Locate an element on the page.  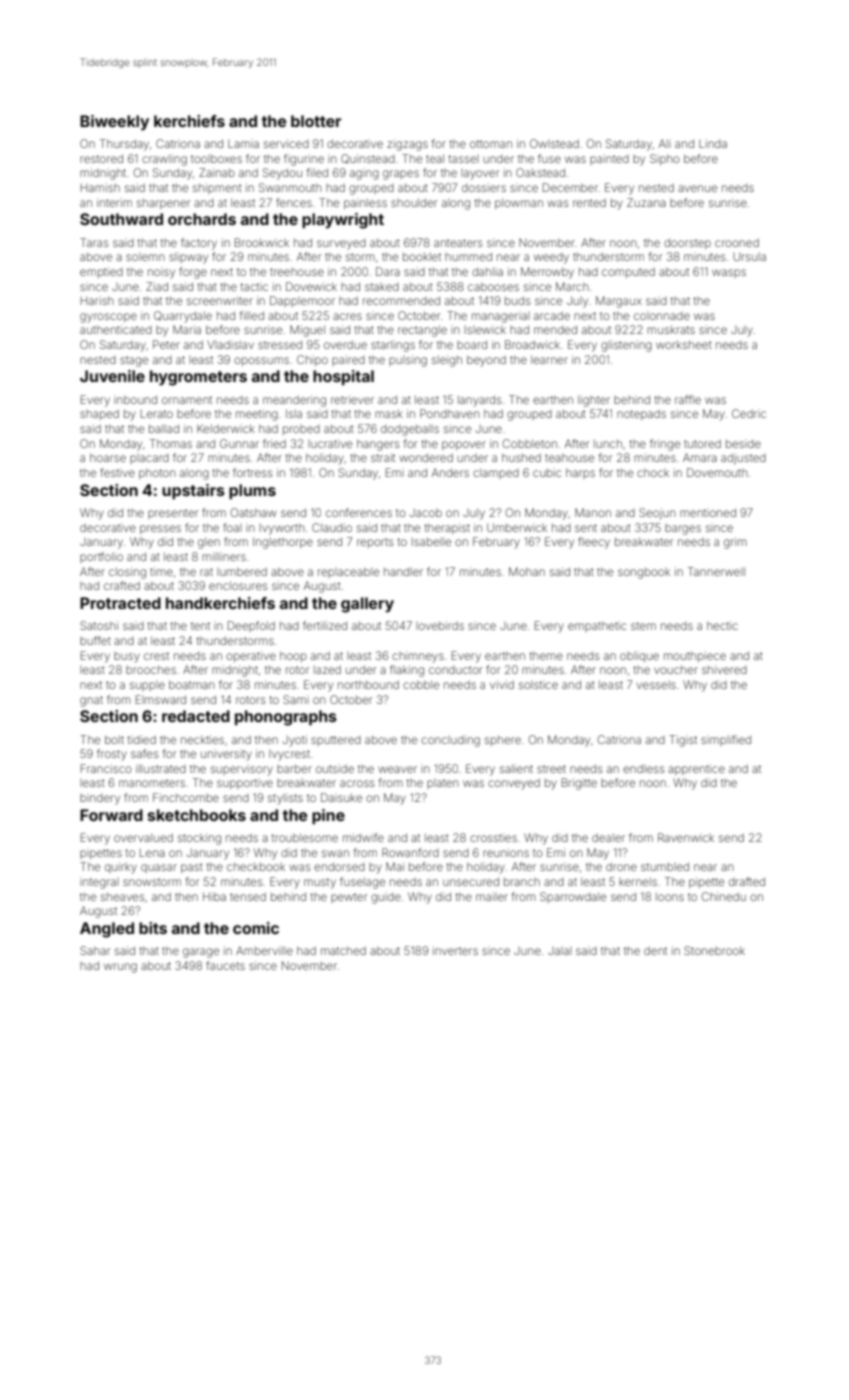
garage is located at coordinates (201, 953).
